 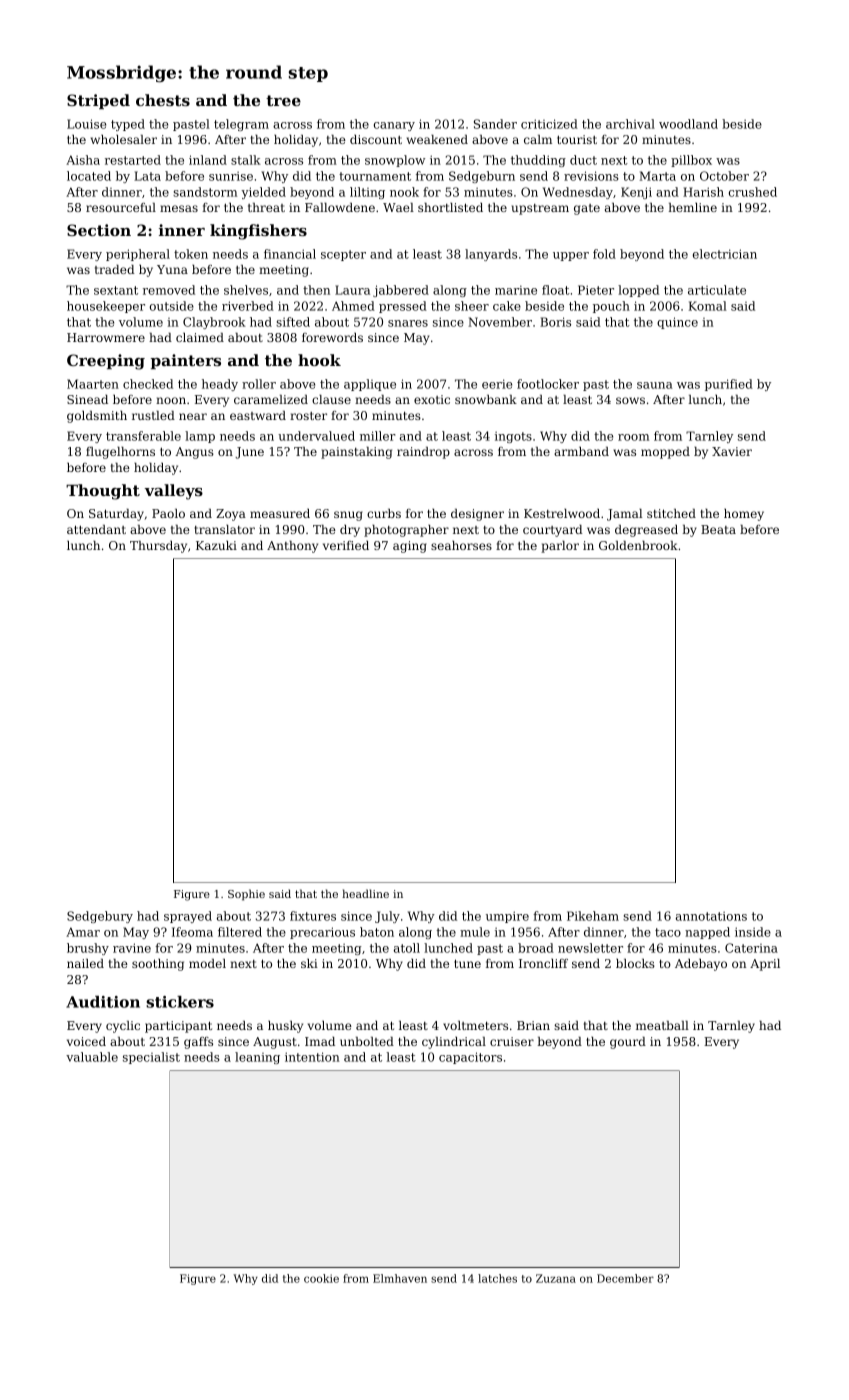 What do you see at coordinates (638, 545) in the image?
I see `Goldenbrook` at bounding box center [638, 545].
